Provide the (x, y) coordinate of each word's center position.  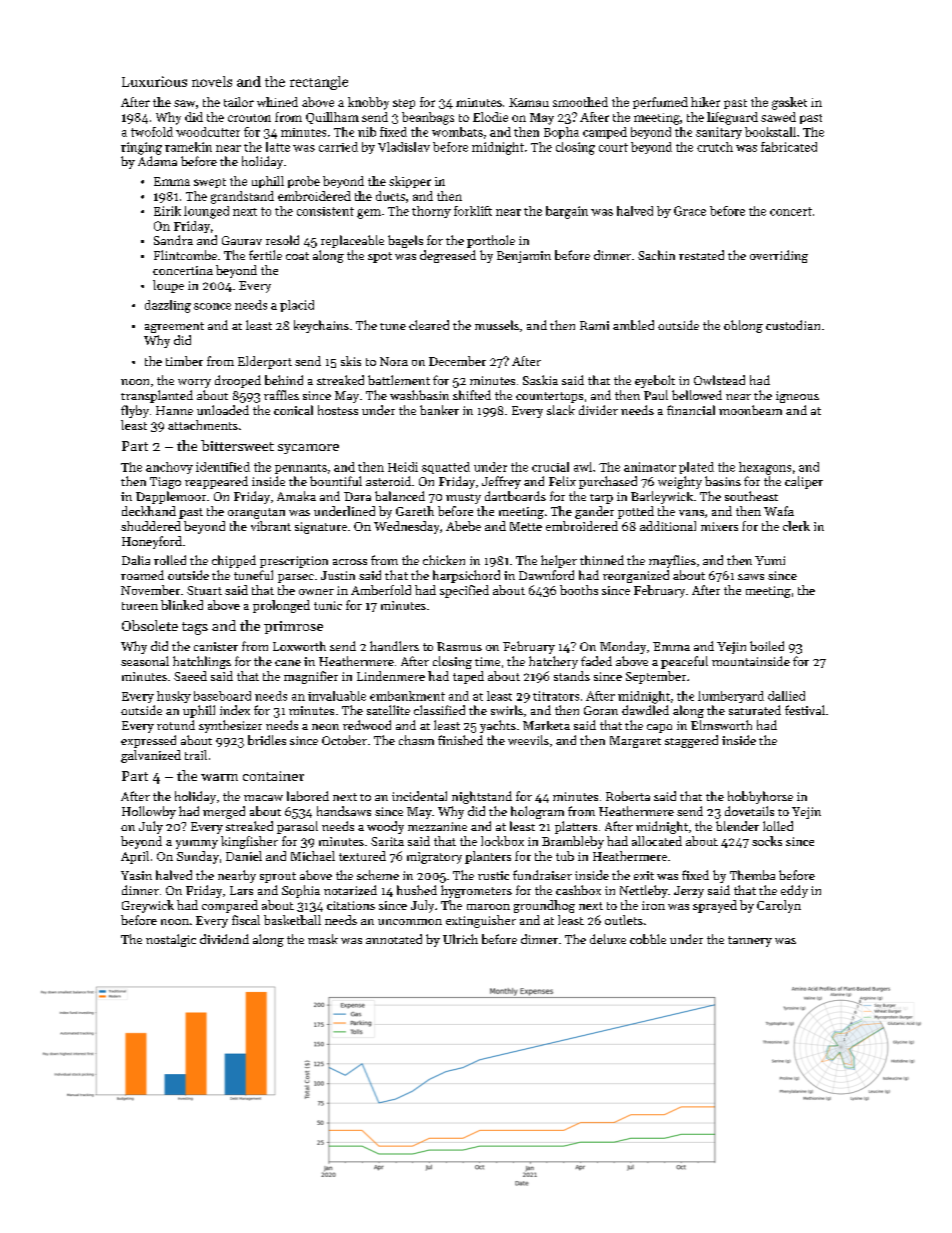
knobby (368, 103)
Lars (241, 890)
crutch (715, 147)
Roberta (628, 796)
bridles (267, 740)
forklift (473, 211)
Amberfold (381, 590)
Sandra (173, 240)
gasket (789, 103)
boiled (767, 646)
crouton (249, 118)
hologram (537, 812)
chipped (234, 561)
